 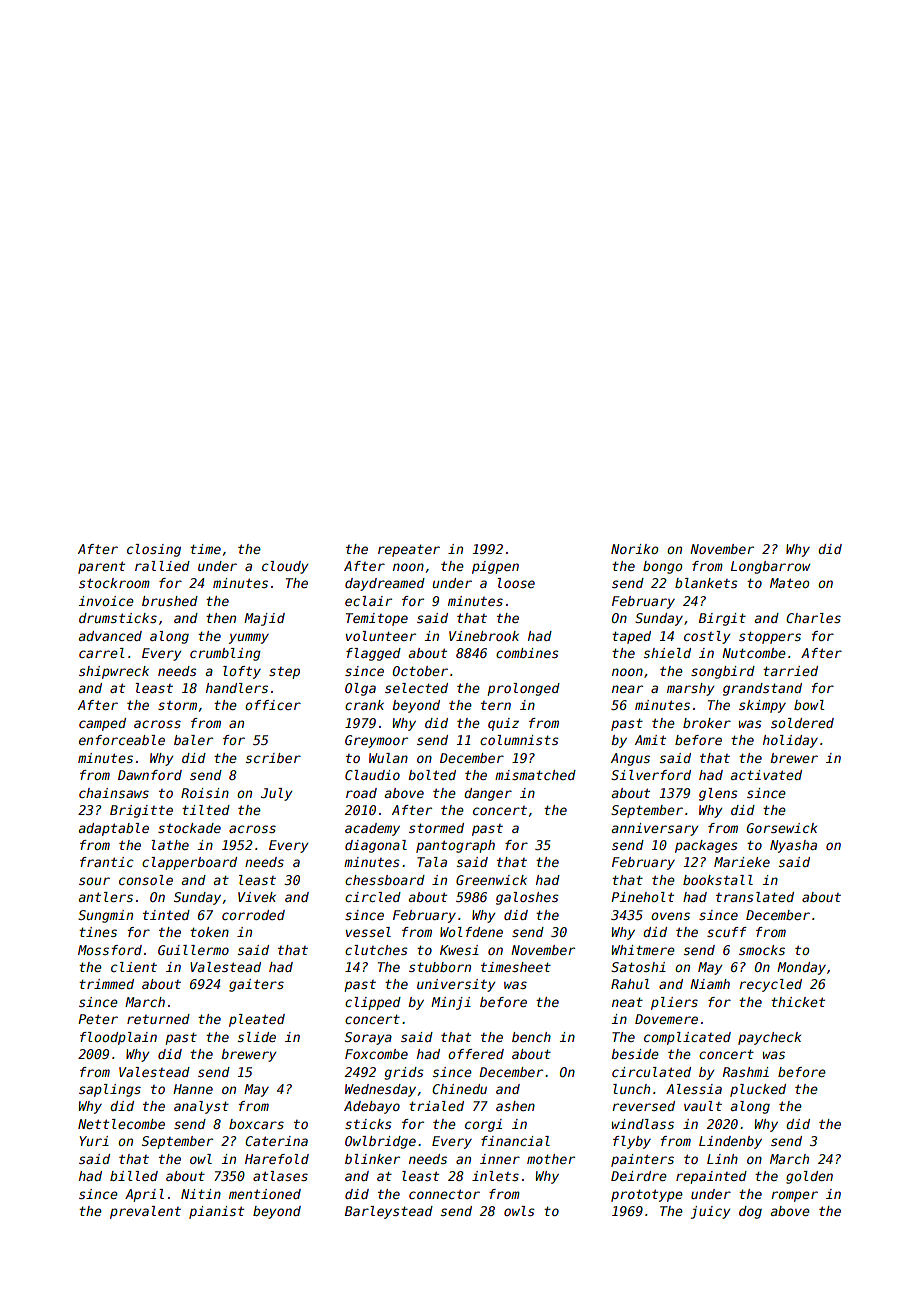 What do you see at coordinates (758, 1090) in the document?
I see `plucked` at bounding box center [758, 1090].
